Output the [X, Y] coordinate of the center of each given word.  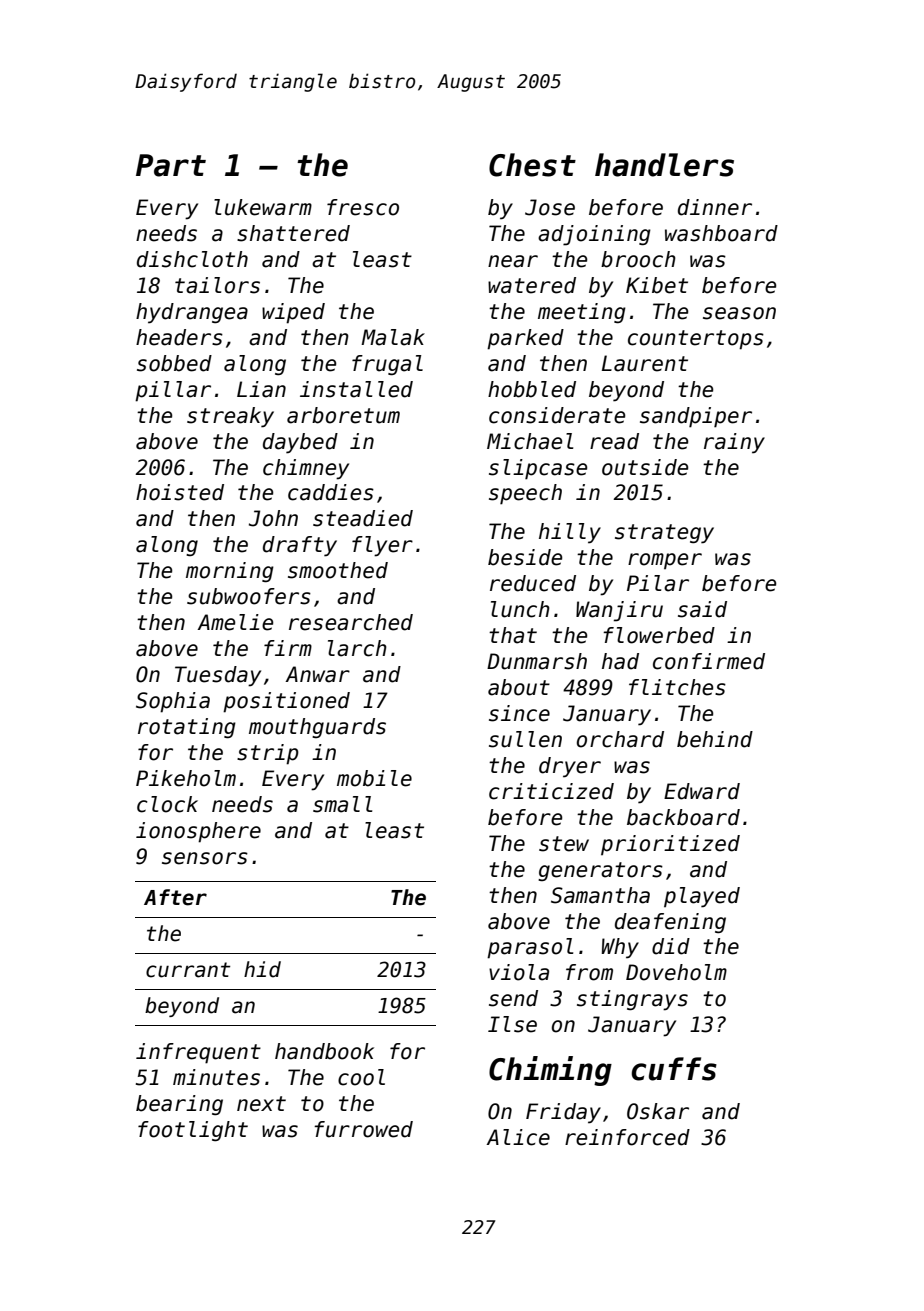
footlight [193, 1131]
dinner [715, 207]
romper [665, 561]
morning [230, 572]
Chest [532, 165]
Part [171, 165]
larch [357, 648]
